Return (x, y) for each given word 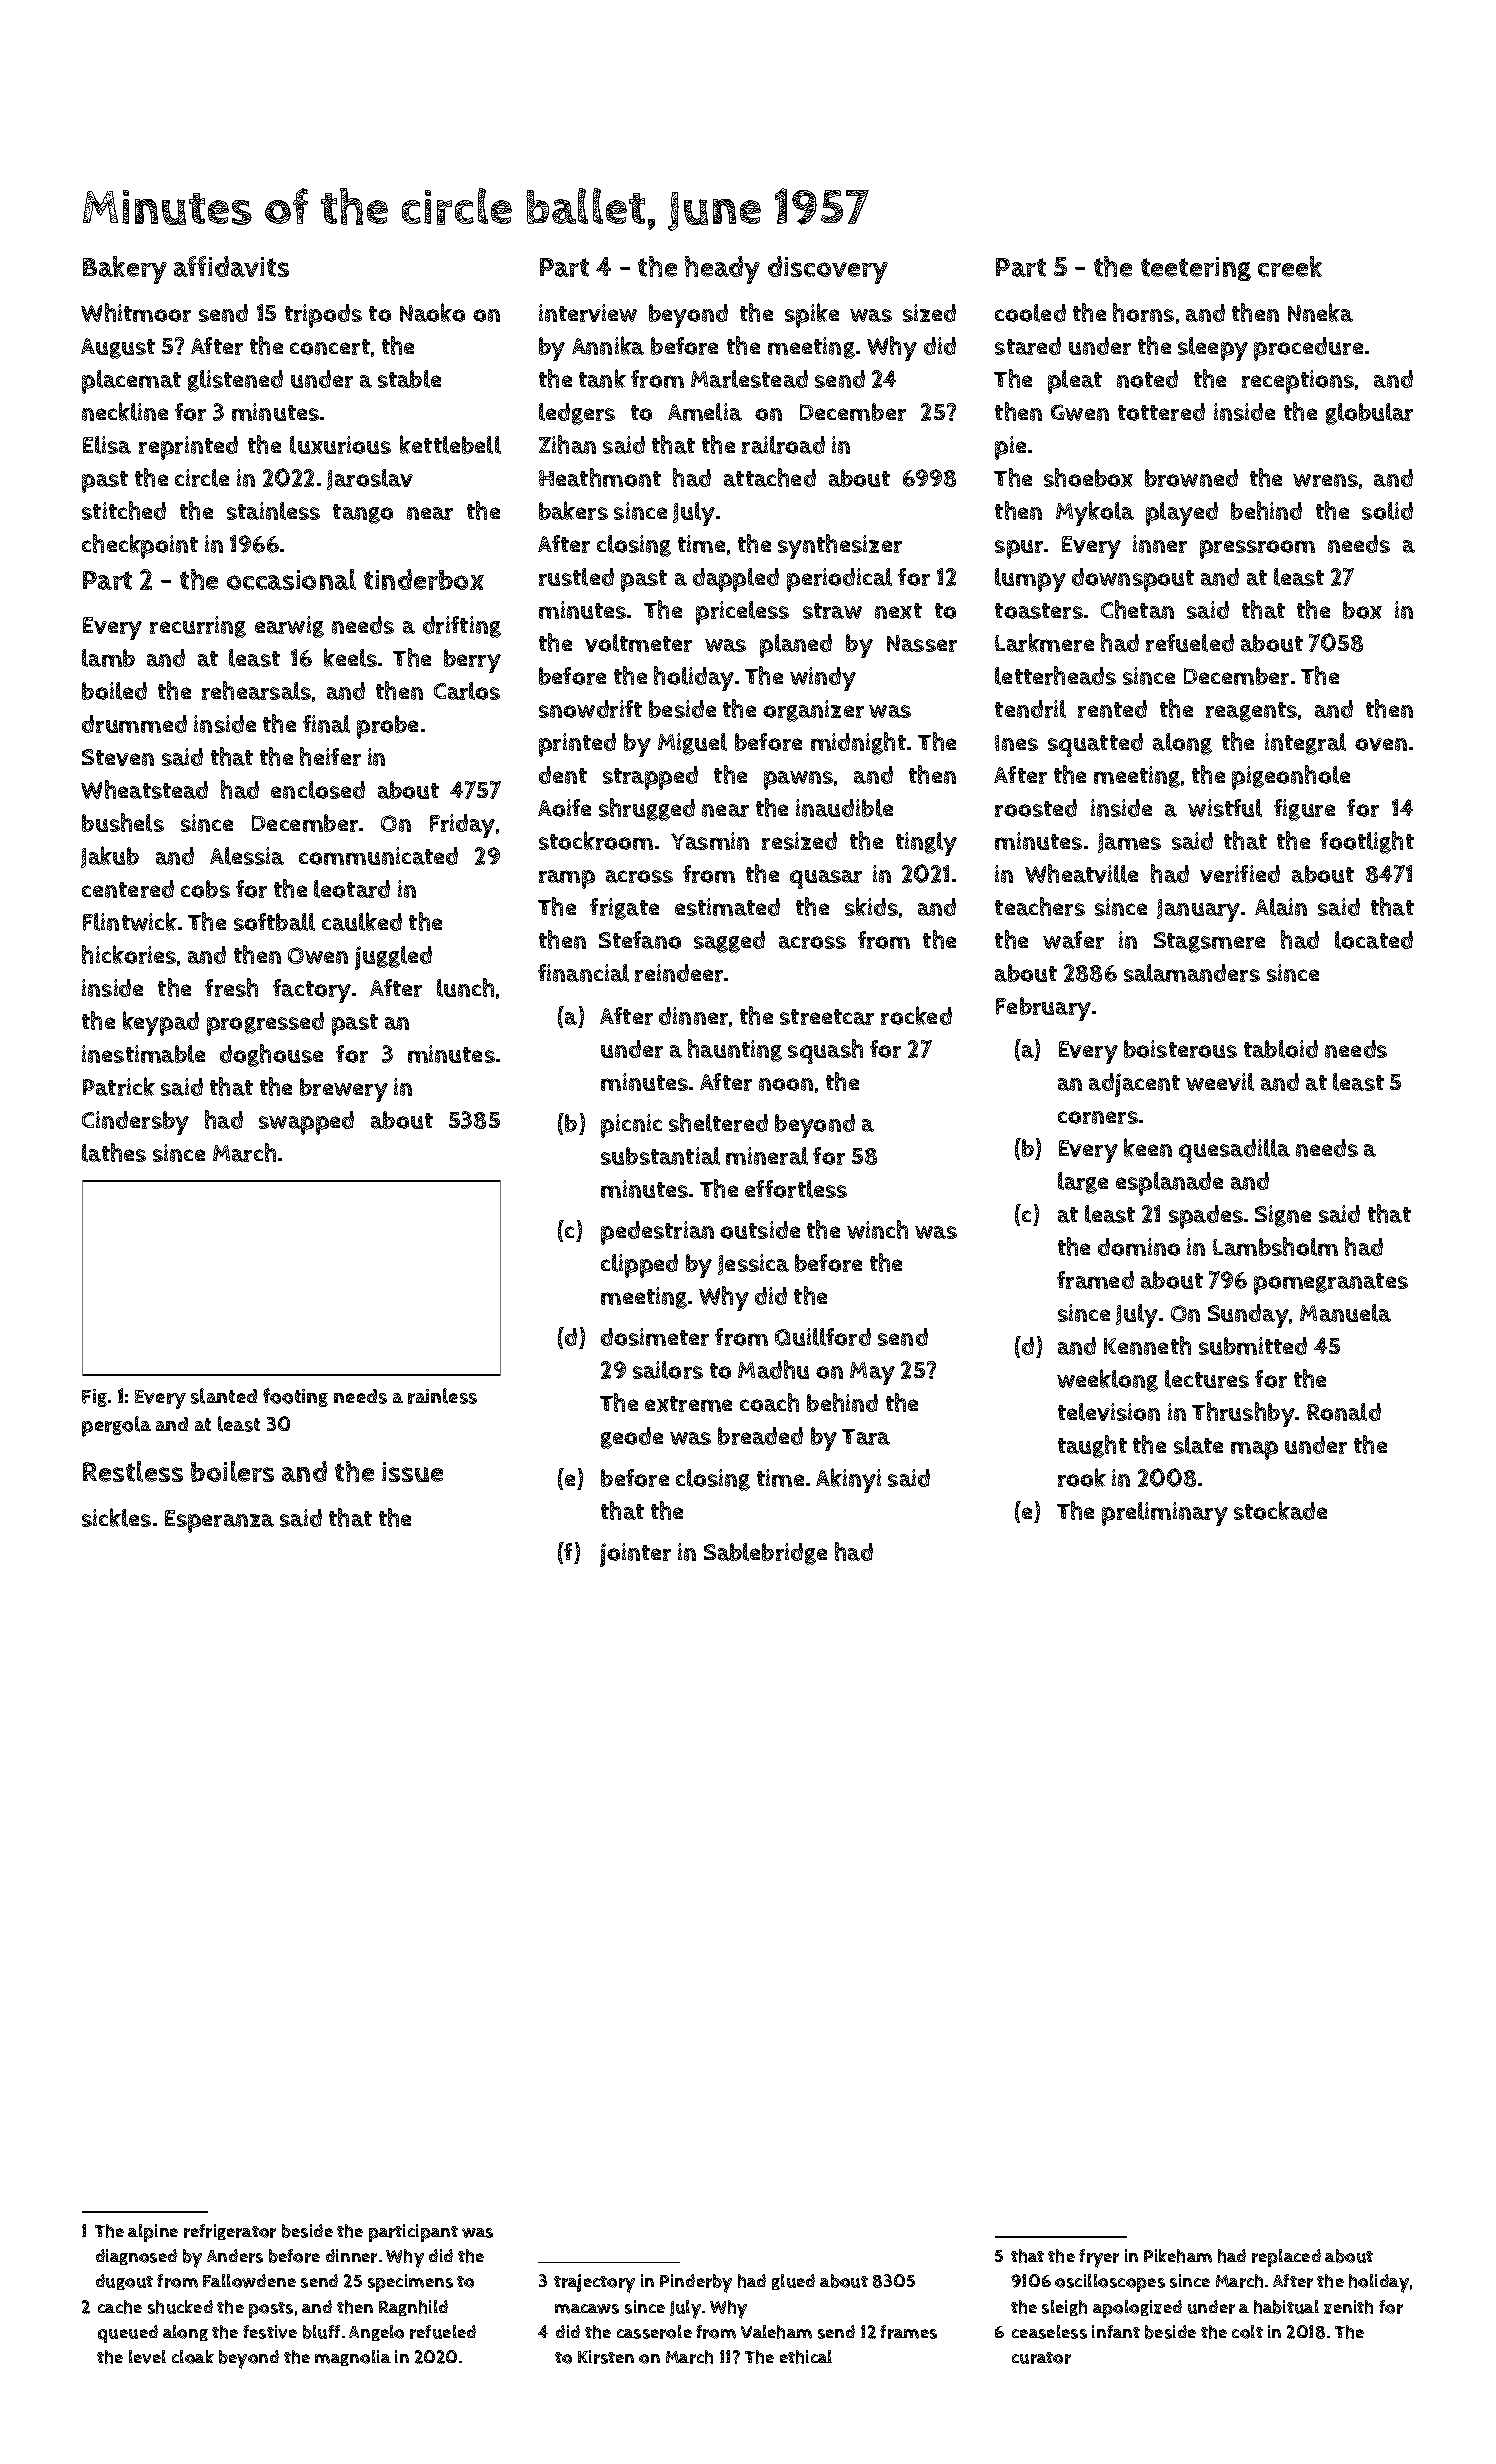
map (1254, 1450)
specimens (410, 2283)
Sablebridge (765, 1554)
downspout (1133, 580)
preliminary (1165, 1514)
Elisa (107, 445)
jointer (635, 1555)
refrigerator (230, 2232)
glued (793, 2282)
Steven (118, 757)
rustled (576, 577)
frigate (624, 909)
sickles (116, 1517)
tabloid (1281, 1049)
